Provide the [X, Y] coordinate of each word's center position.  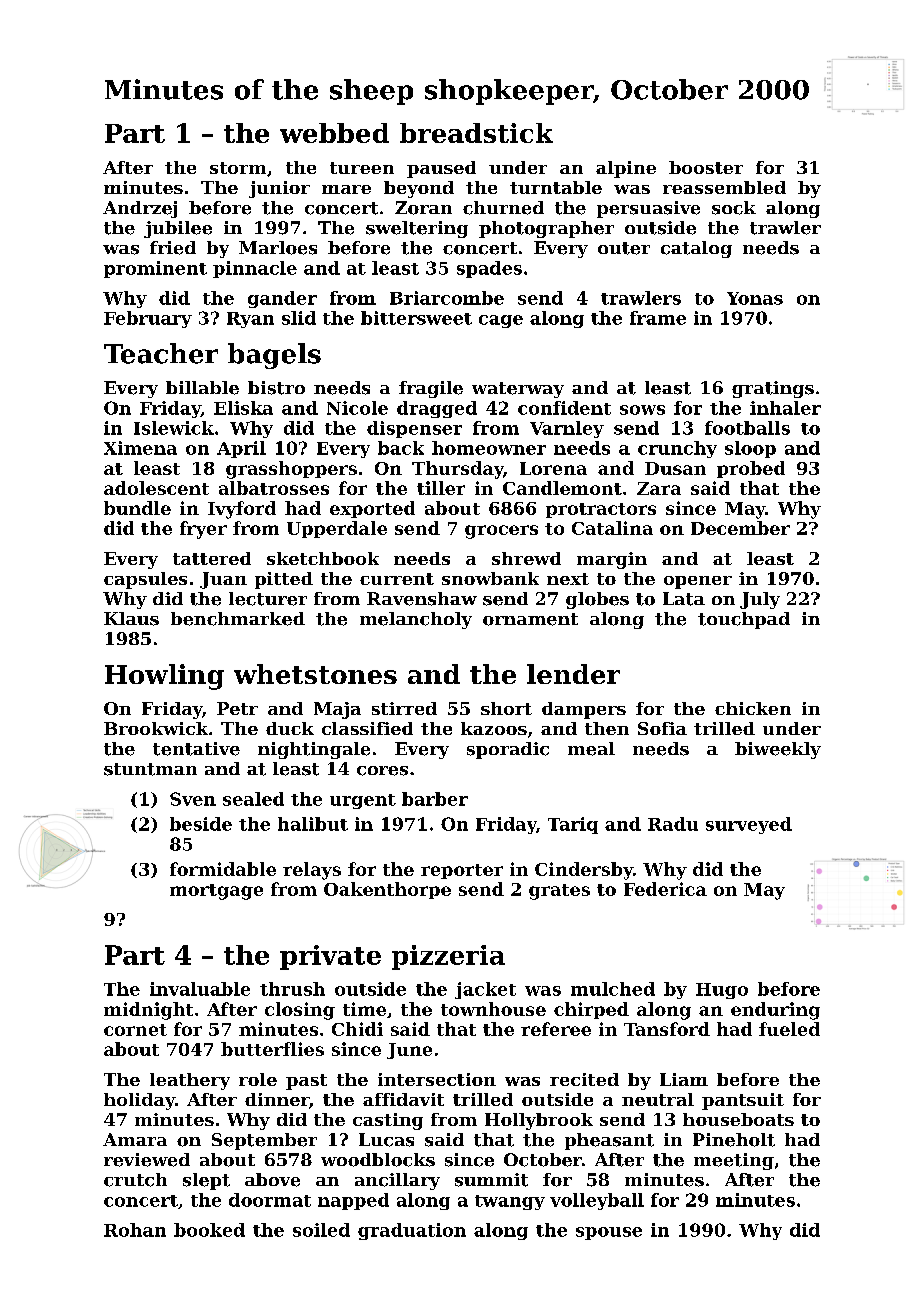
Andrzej [140, 209]
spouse [609, 1233]
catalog [696, 249]
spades [489, 269]
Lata [684, 599]
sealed [253, 799]
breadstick [476, 133]
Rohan [135, 1230]
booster [706, 167]
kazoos [494, 728]
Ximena [140, 448]
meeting [734, 1161]
